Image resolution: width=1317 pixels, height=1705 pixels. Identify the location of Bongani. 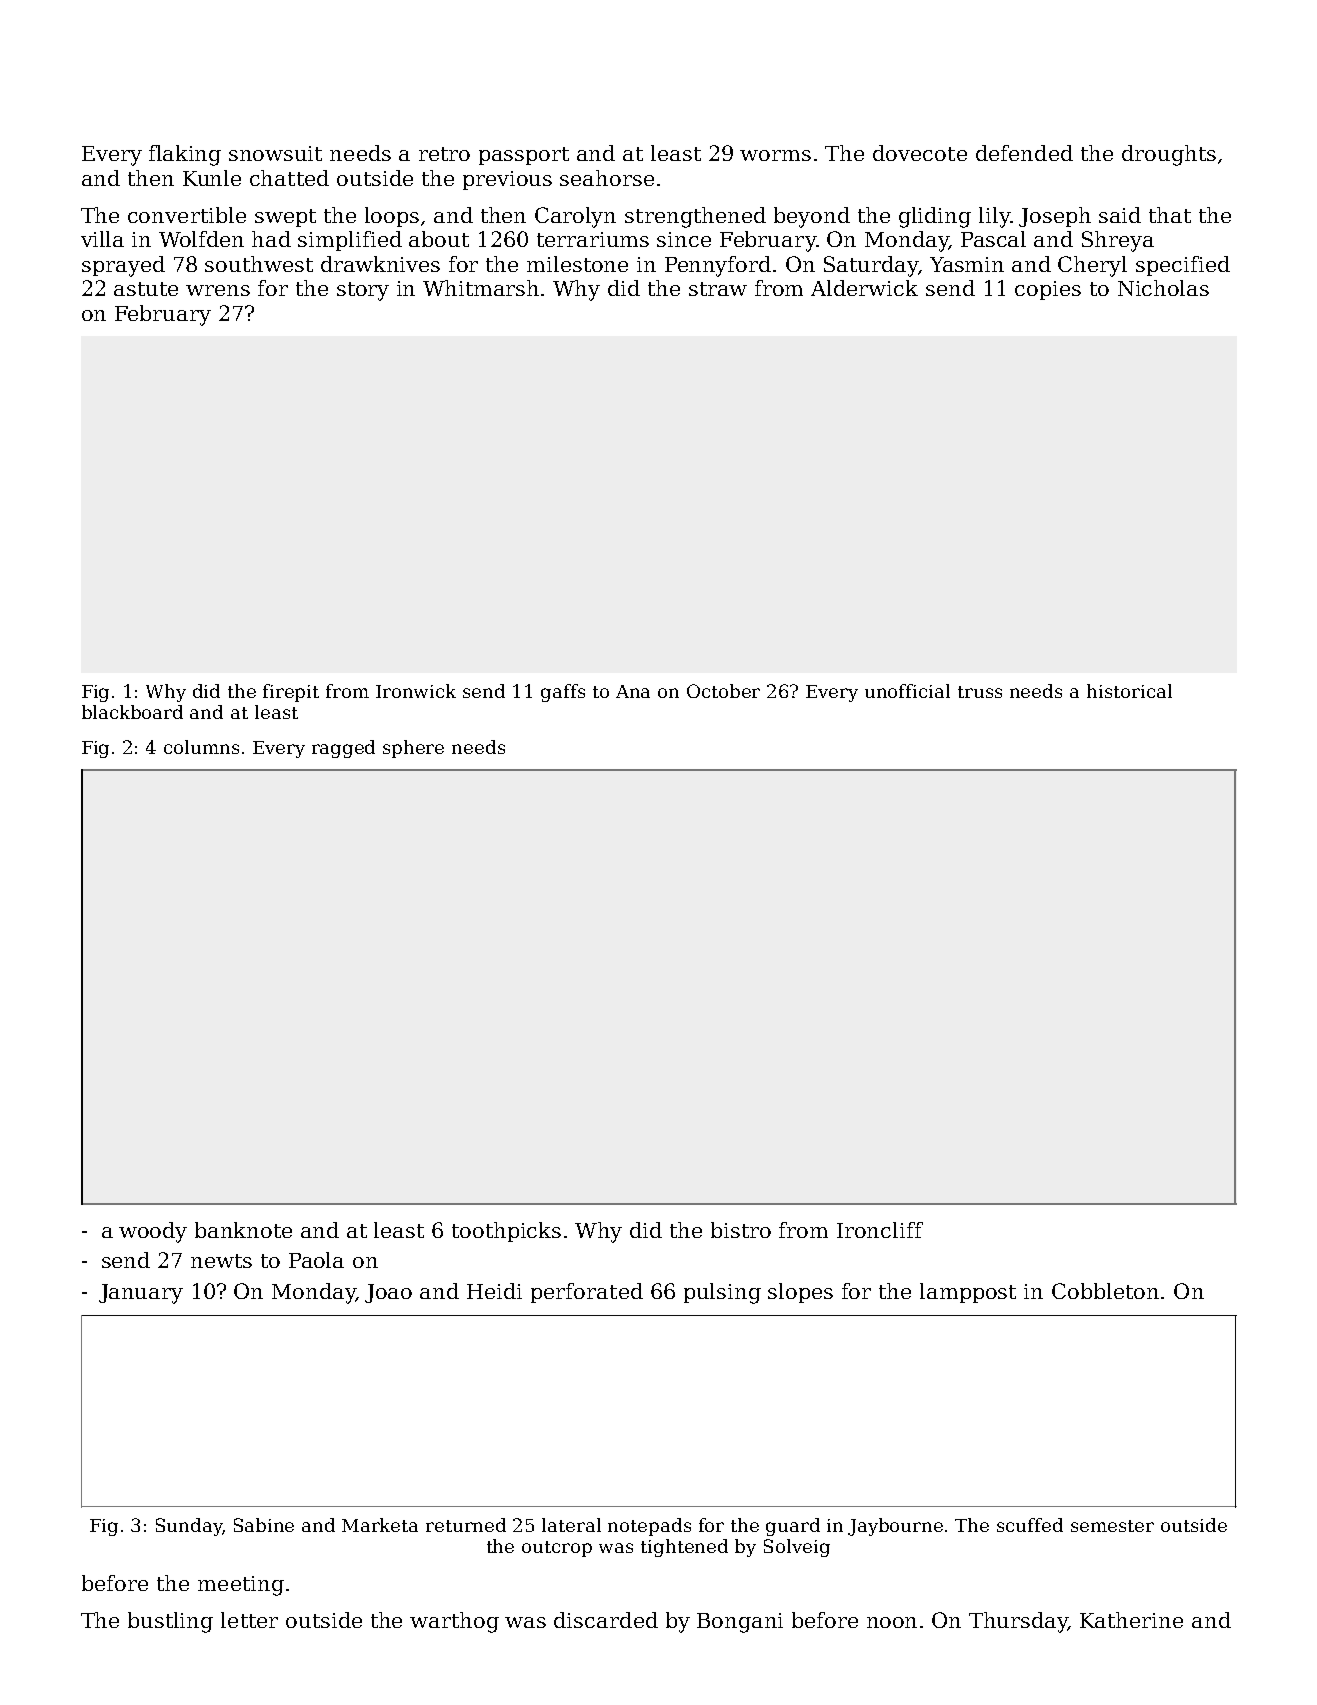
(740, 1623).
